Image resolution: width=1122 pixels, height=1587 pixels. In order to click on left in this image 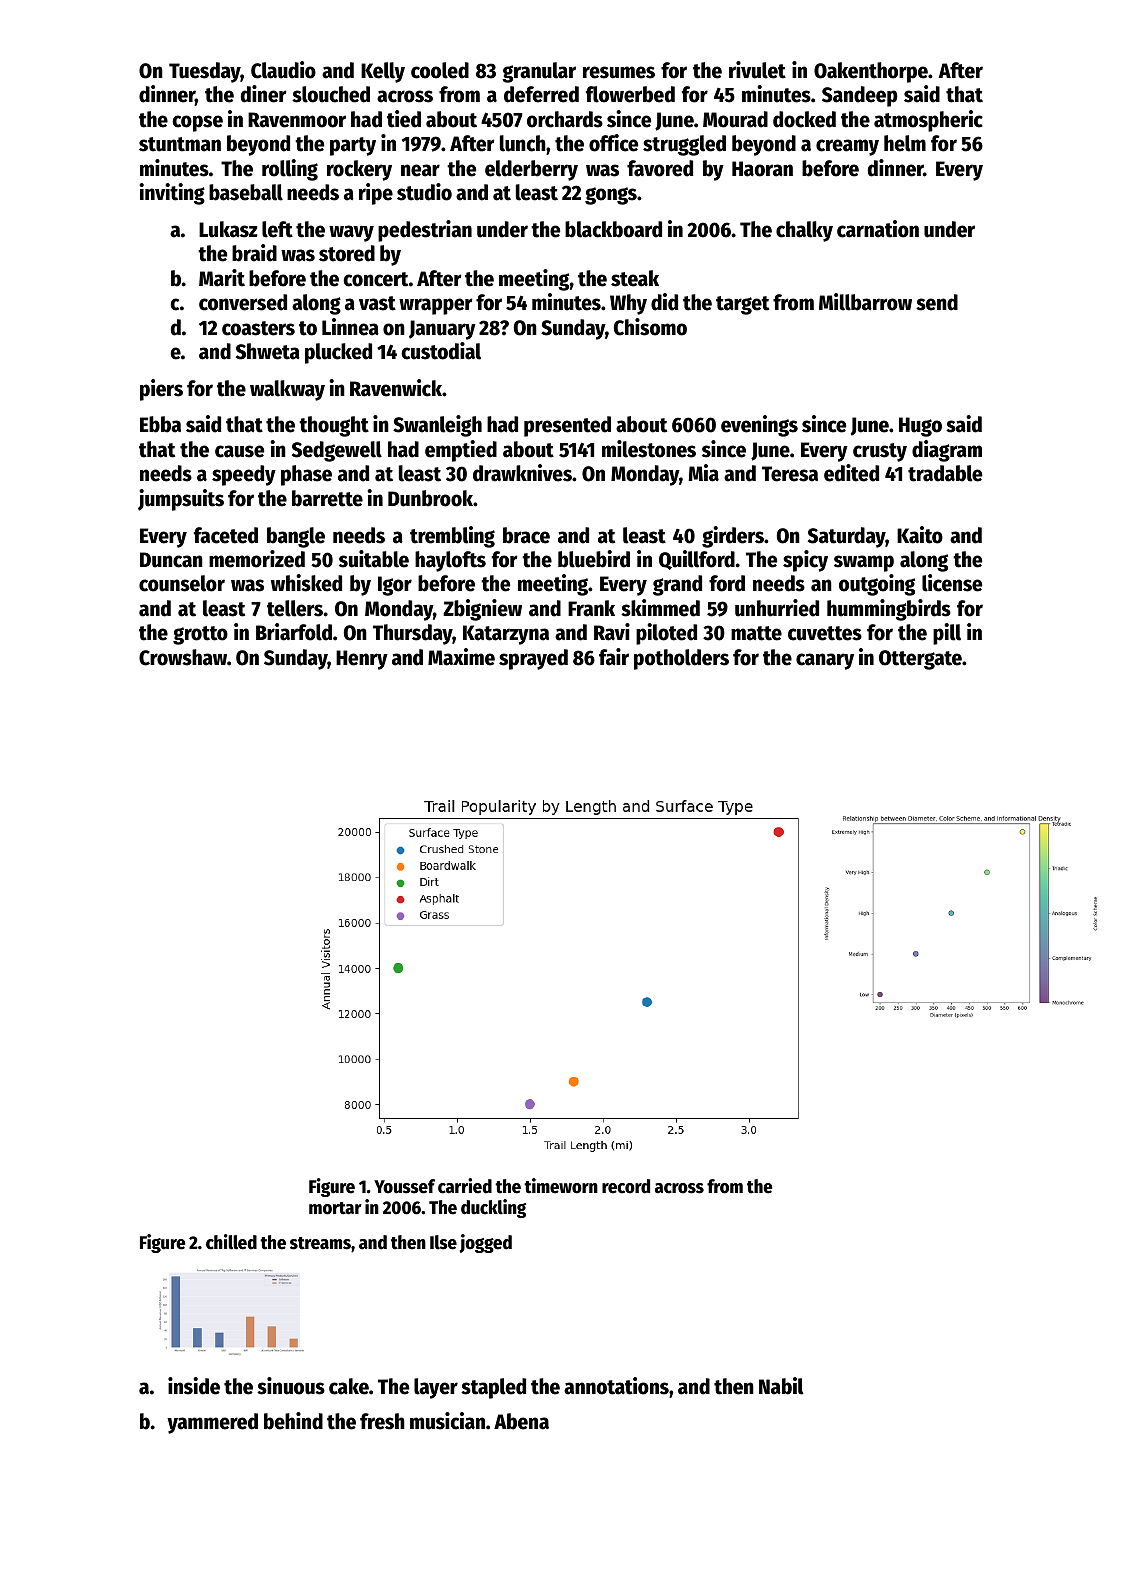, I will do `click(277, 229)`.
